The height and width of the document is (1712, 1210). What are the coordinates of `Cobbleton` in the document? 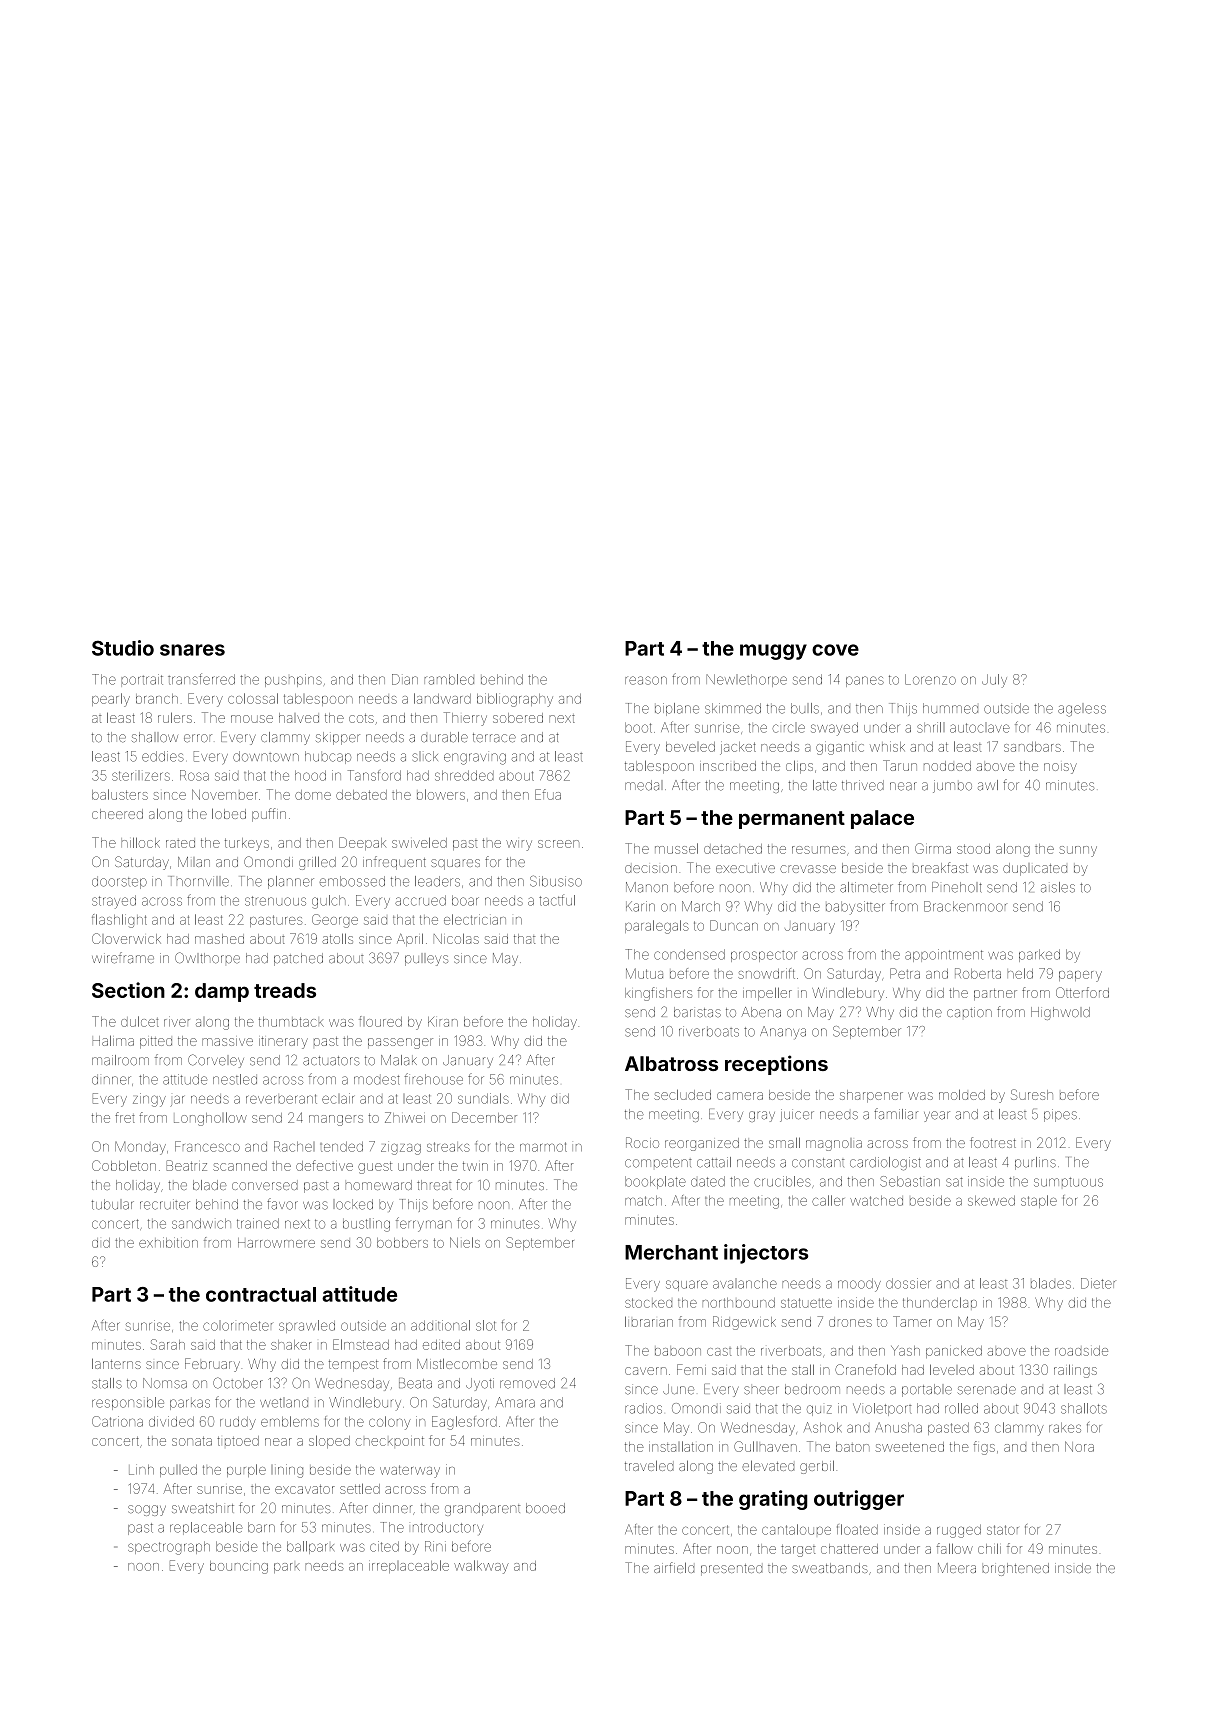 It's located at (124, 1165).
